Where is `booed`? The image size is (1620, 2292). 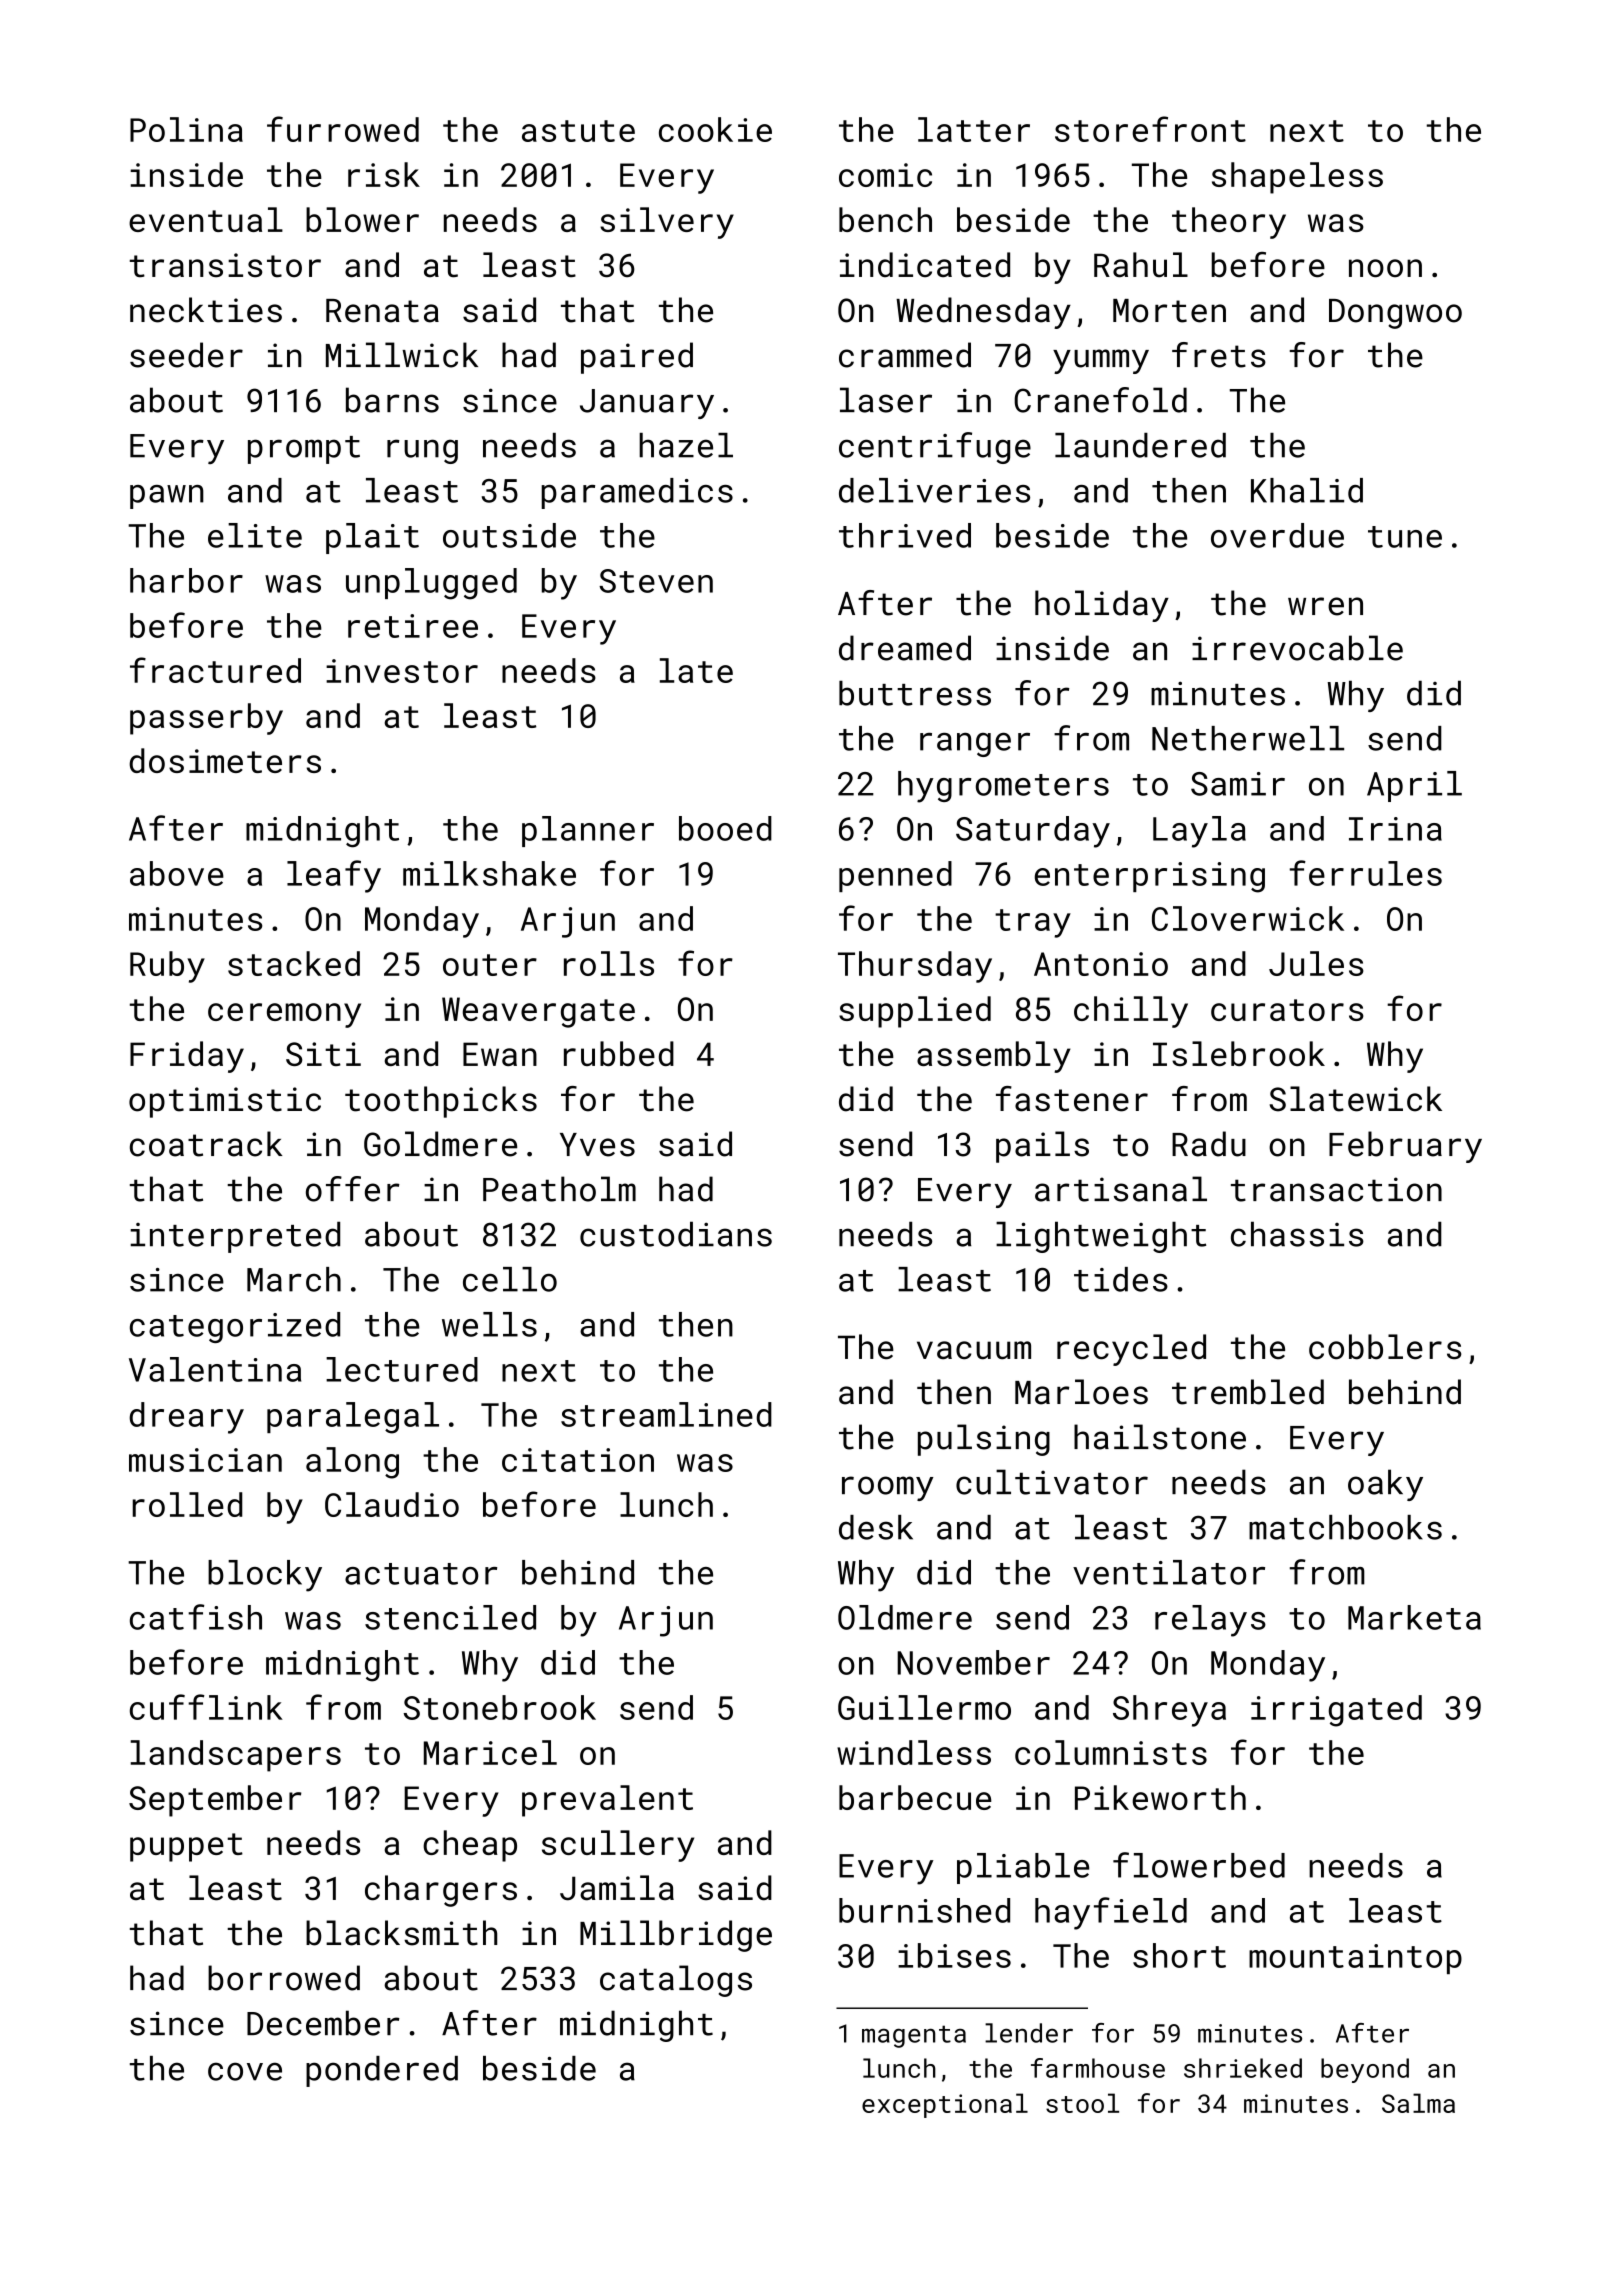
booed is located at coordinates (725, 828).
